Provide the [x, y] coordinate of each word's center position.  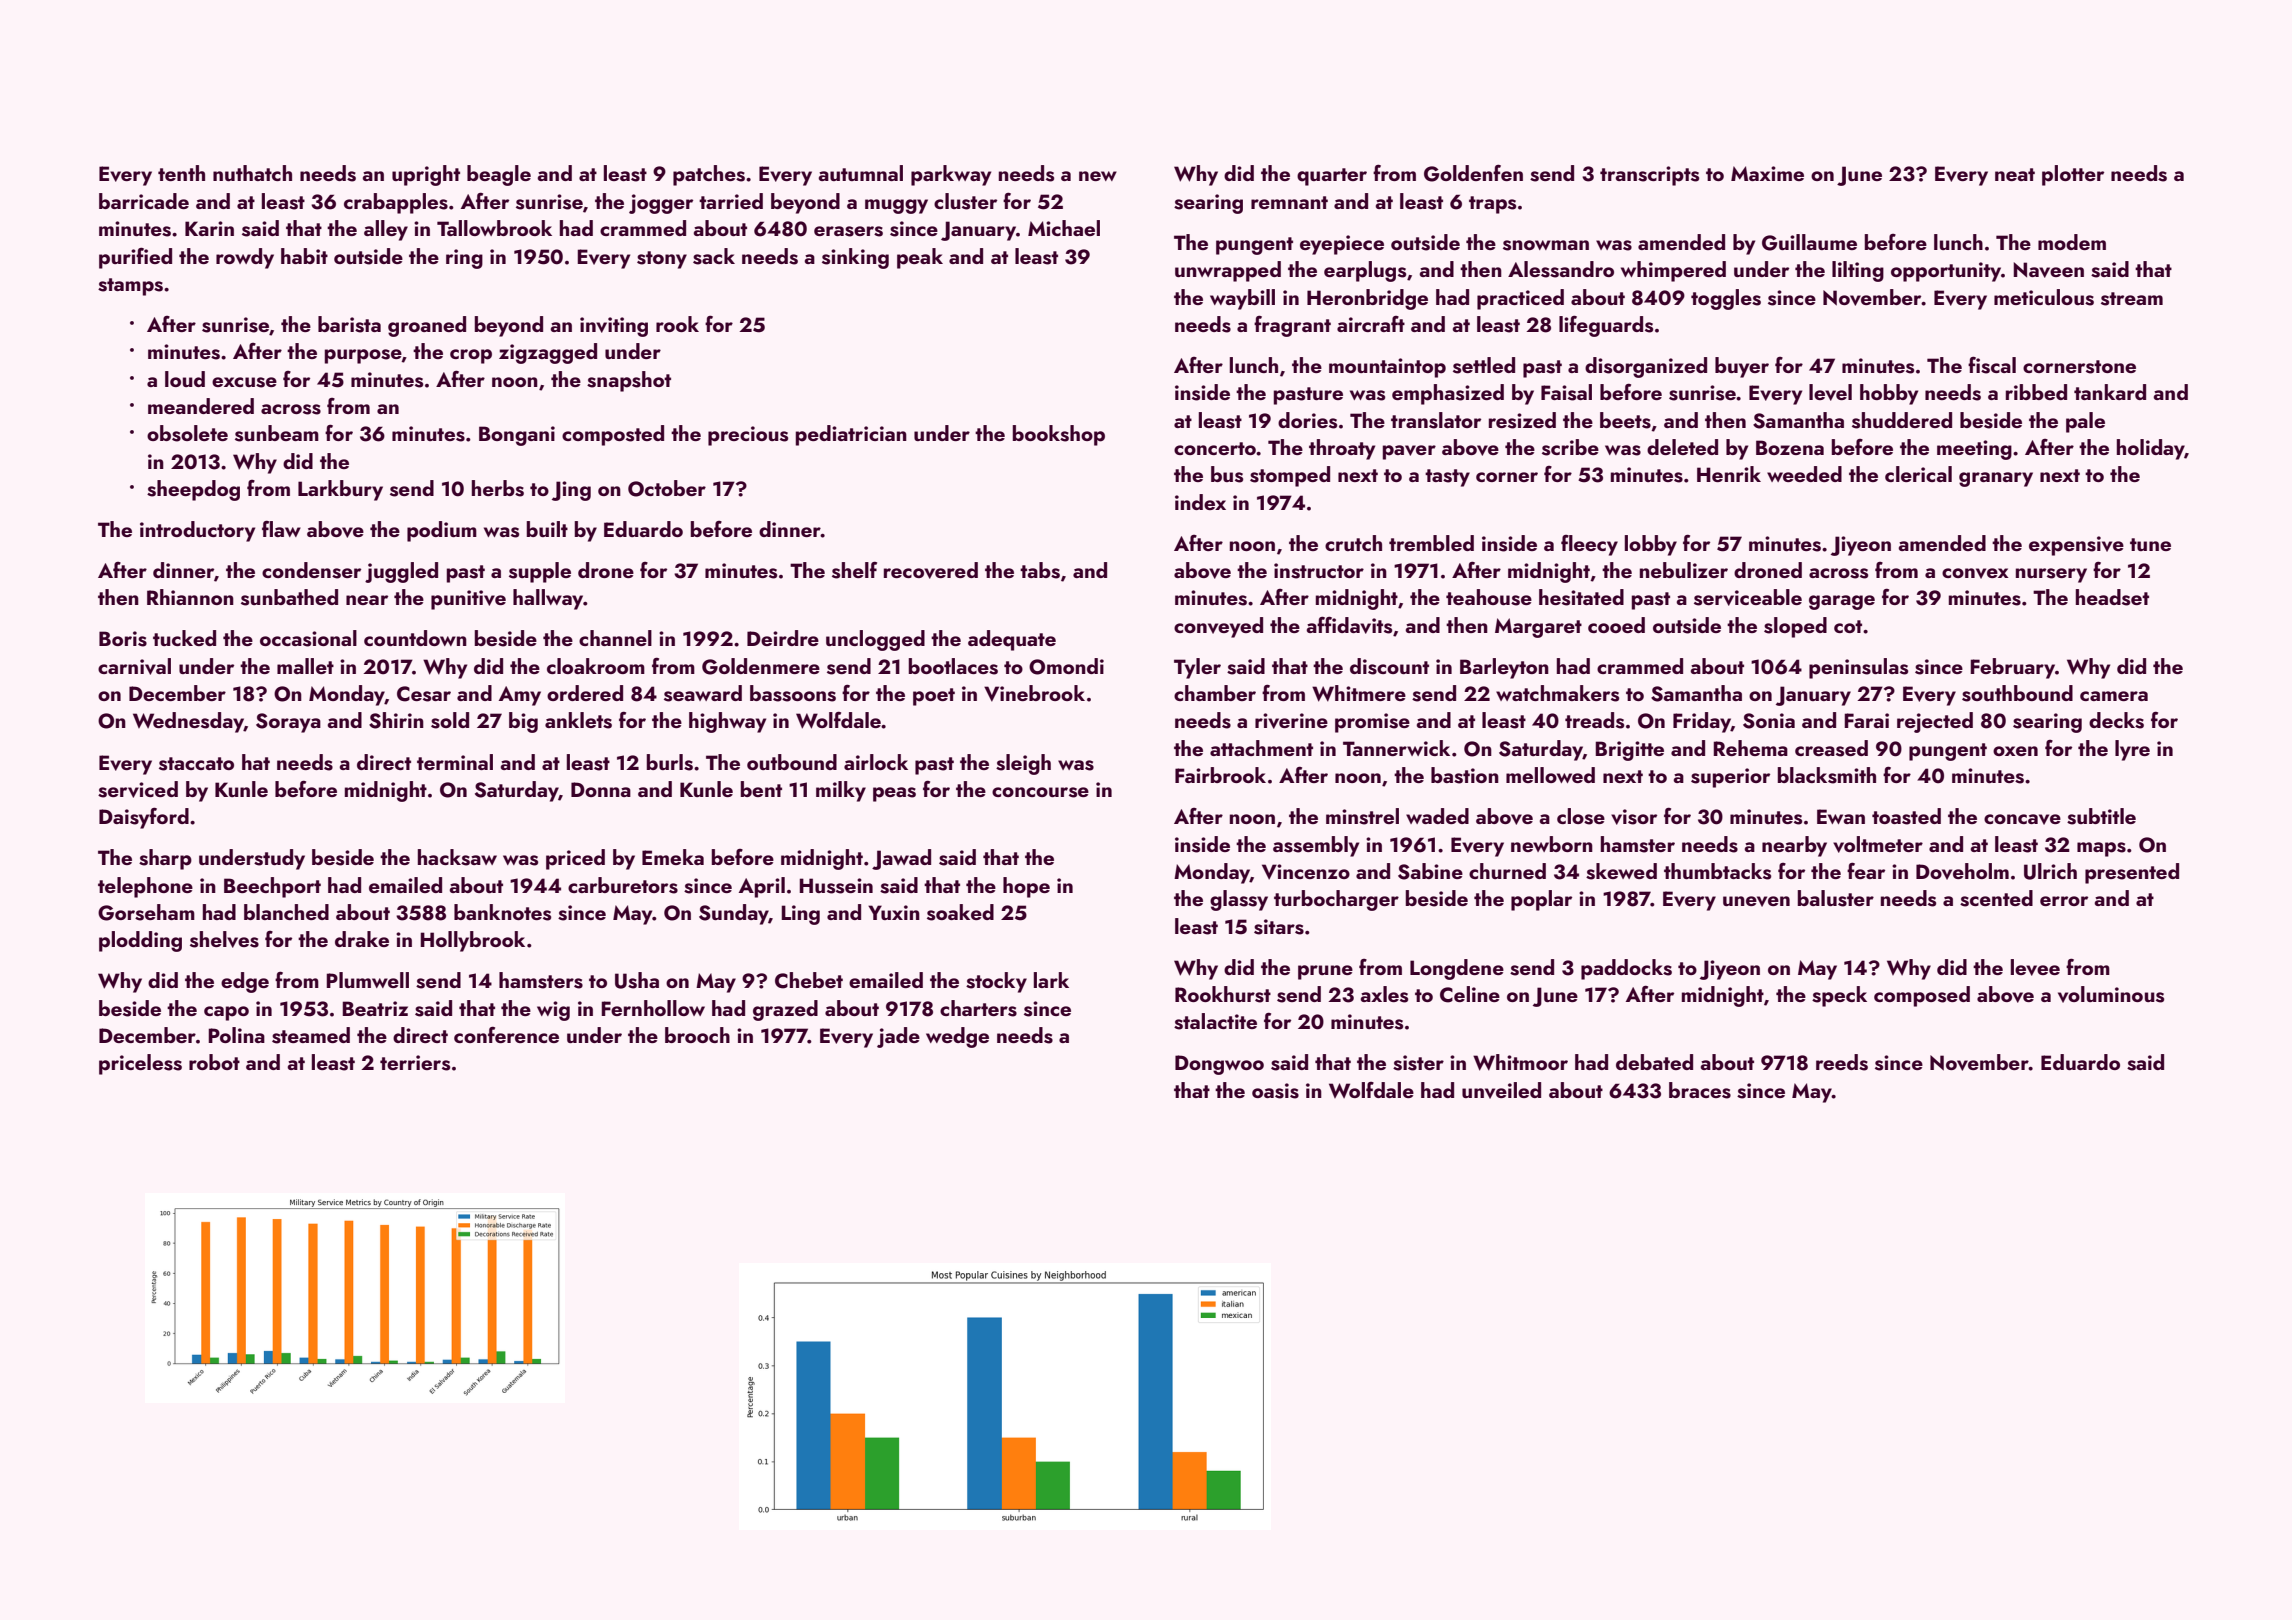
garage [1842, 602]
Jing [571, 491]
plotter [2073, 175]
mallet [305, 666]
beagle [499, 175]
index [1200, 502]
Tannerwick [1396, 748]
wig [553, 1011]
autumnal [860, 173]
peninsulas [1858, 668]
